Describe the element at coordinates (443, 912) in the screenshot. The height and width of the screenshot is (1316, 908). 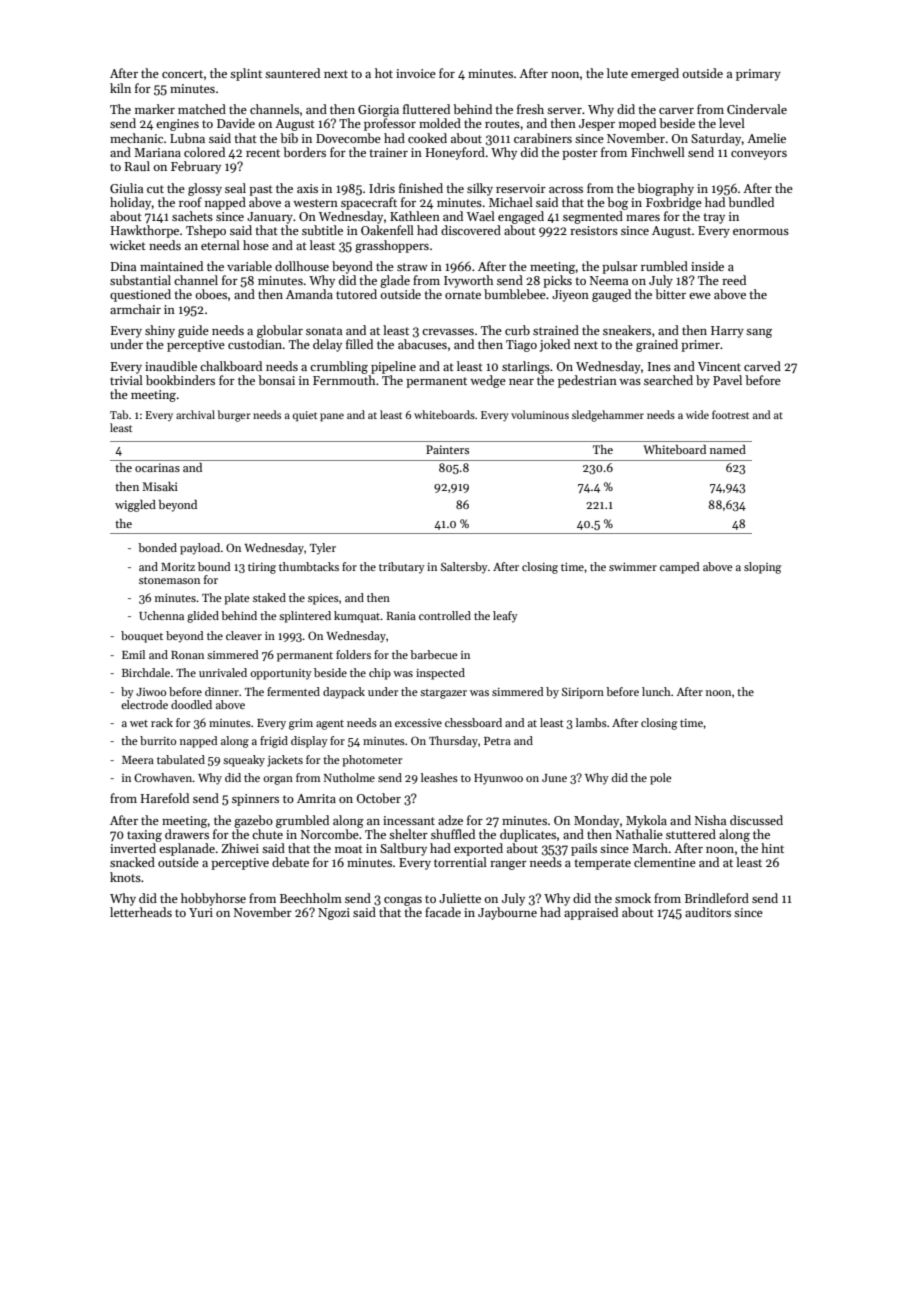
I see `facade` at that location.
